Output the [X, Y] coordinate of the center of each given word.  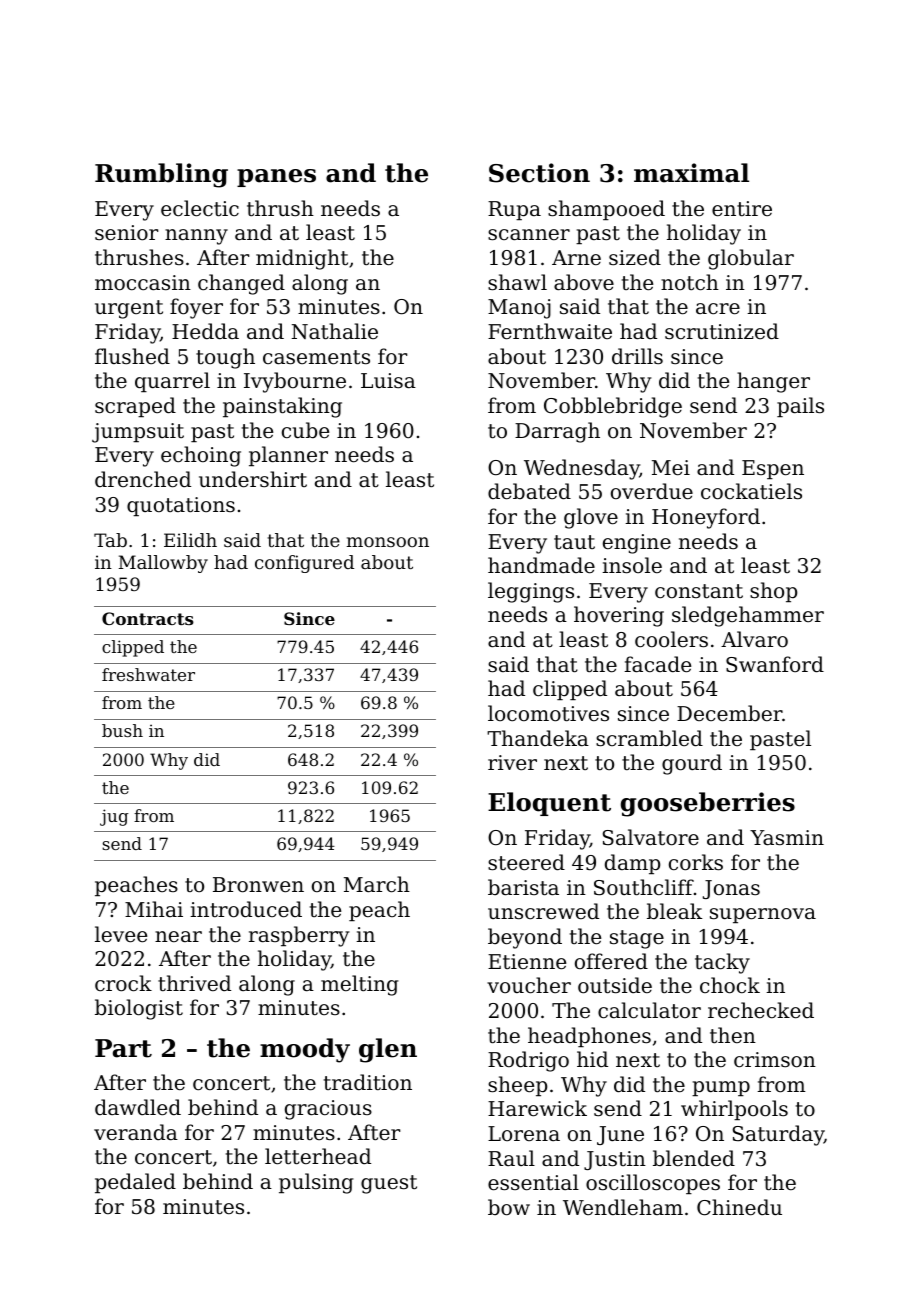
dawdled [138, 1107]
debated [529, 491]
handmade [541, 565]
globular [751, 259]
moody [305, 1050]
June [620, 1135]
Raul [511, 1158]
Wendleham [623, 1207]
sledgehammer [748, 616]
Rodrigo [528, 1061]
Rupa [514, 210]
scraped [135, 407]
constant [699, 591]
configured [304, 564]
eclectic [200, 208]
